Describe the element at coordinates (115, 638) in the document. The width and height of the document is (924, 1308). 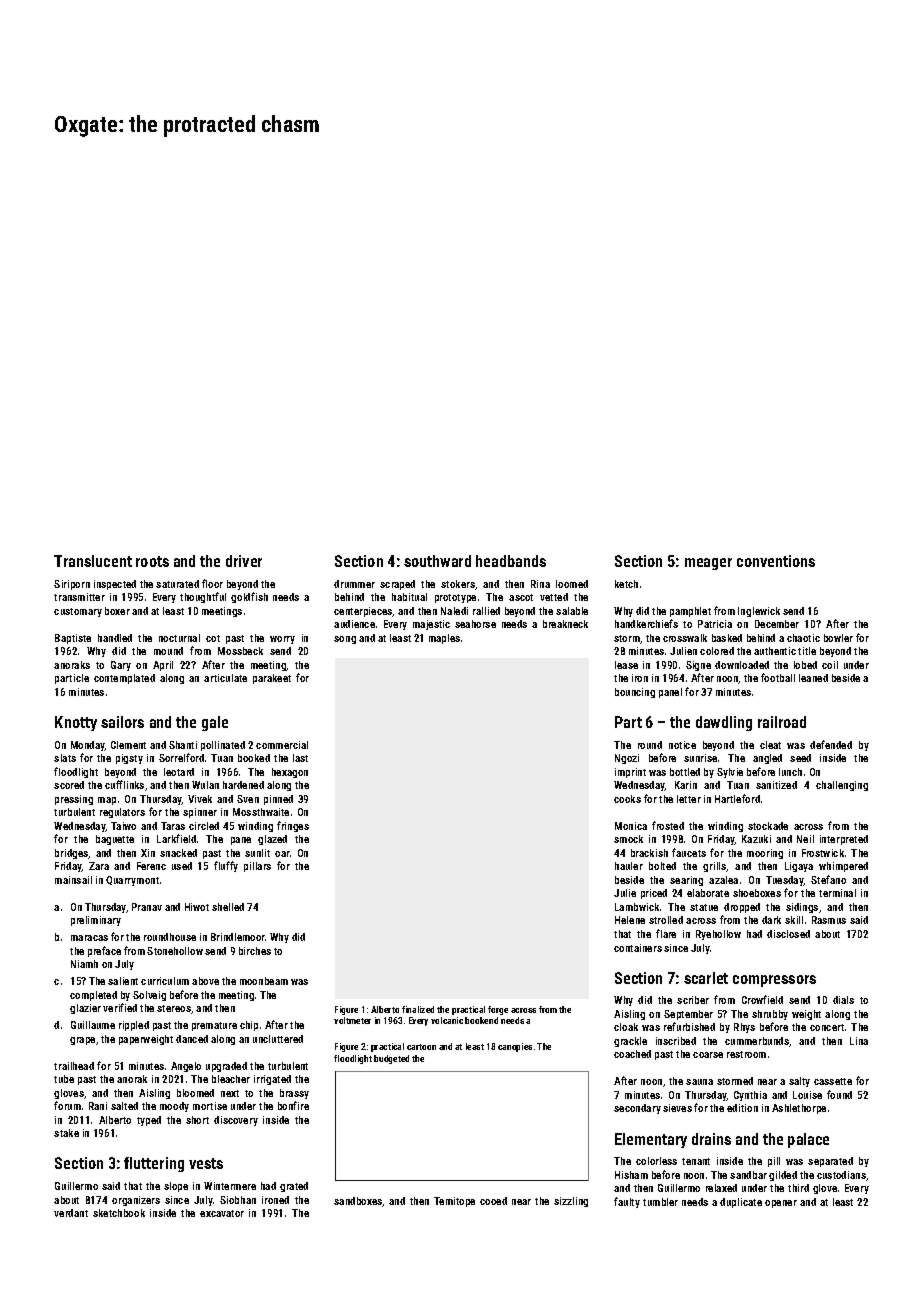
I see `handled` at that location.
